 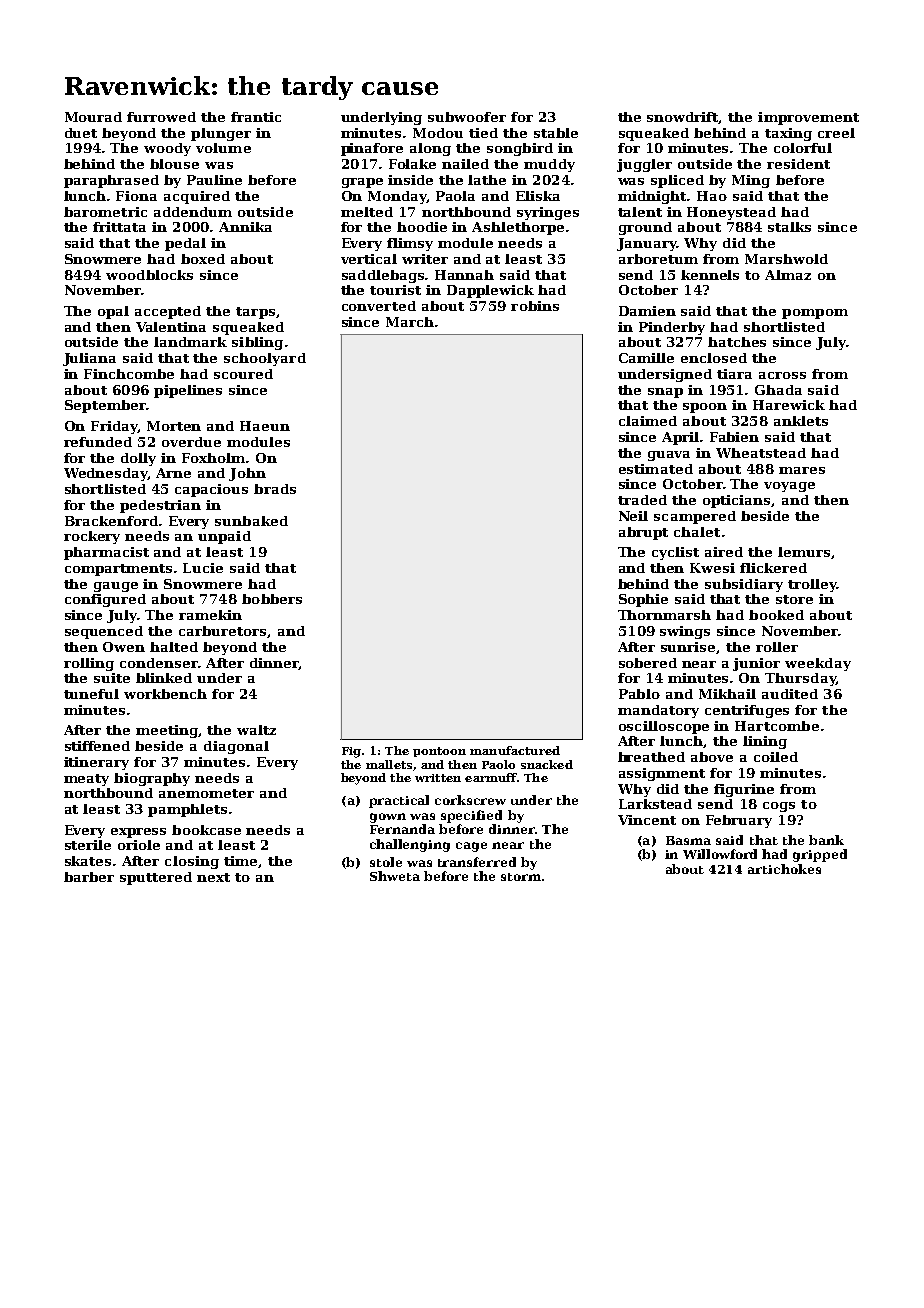 I want to click on snowdrift, so click(x=683, y=118).
